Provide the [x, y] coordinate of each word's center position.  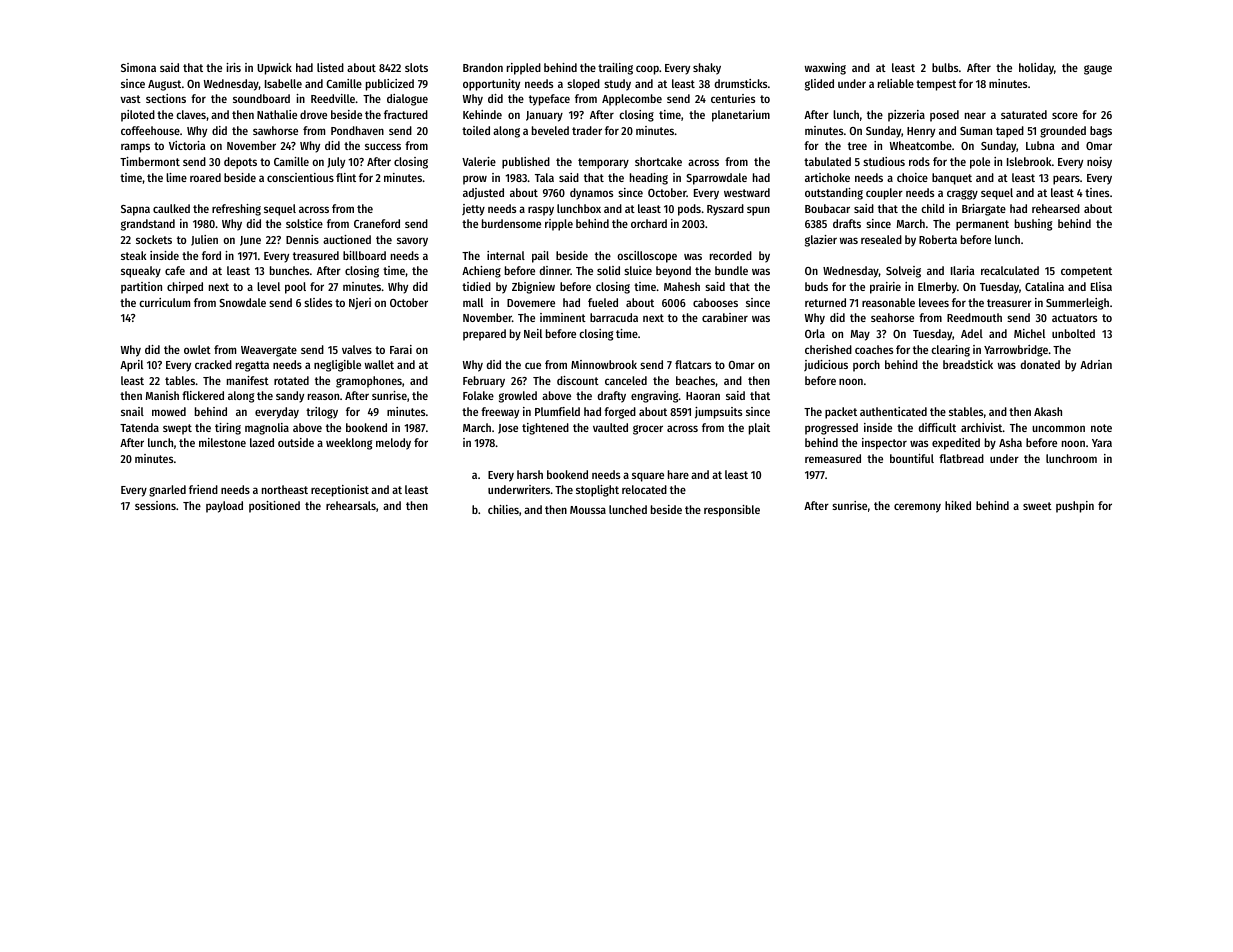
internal [506, 255]
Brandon [483, 67]
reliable [896, 83]
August [164, 85]
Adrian [1096, 364]
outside [296, 442]
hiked [958, 505]
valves [357, 349]
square [648, 477]
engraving [654, 397]
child [932, 208]
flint [346, 177]
